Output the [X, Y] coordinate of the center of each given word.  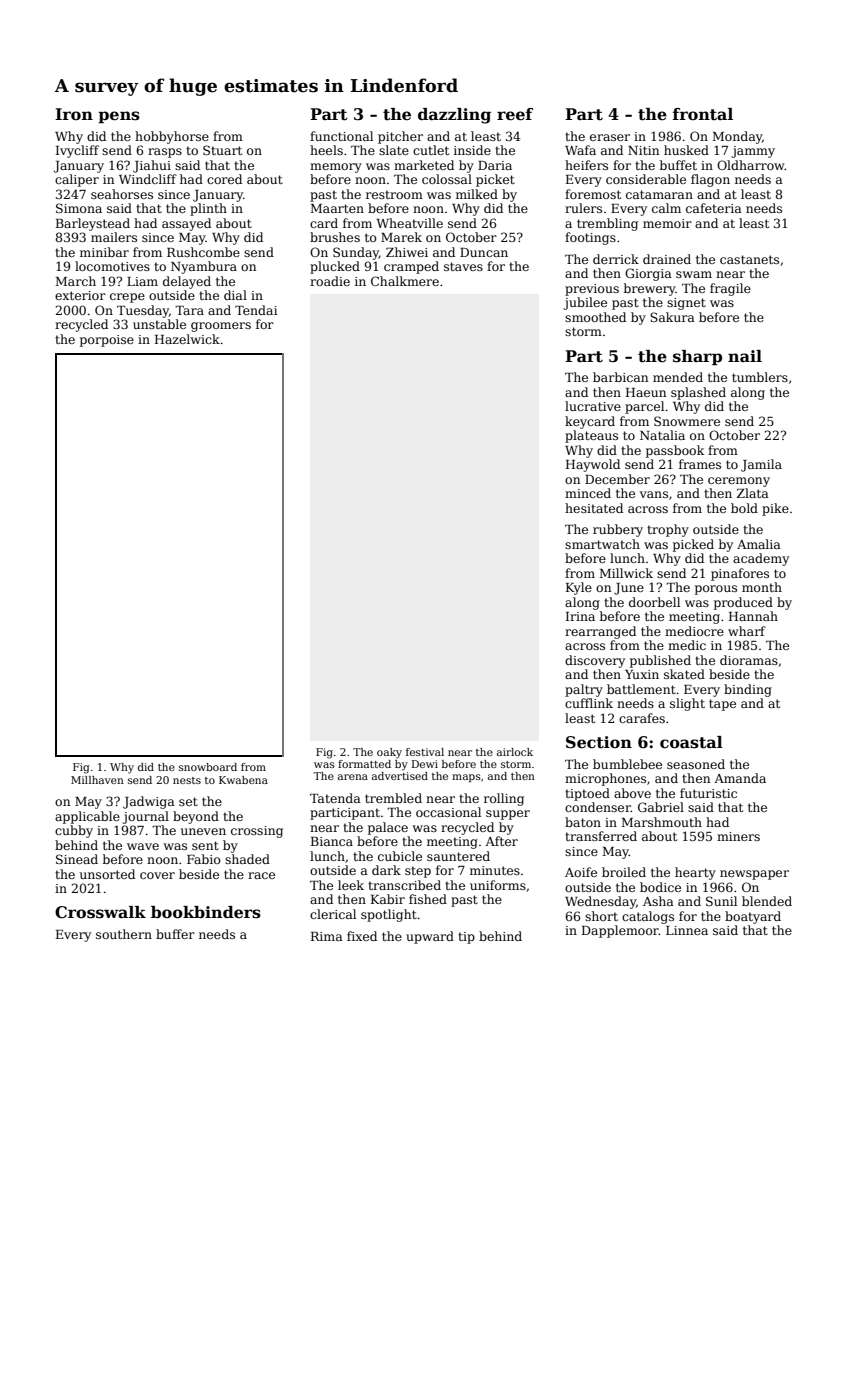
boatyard [753, 917]
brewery [650, 289]
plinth [208, 209]
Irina [580, 616]
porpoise [107, 341]
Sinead [77, 859]
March [76, 281]
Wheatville [409, 223]
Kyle [579, 588]
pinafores [740, 574]
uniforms [498, 885]
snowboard [208, 767]
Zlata [753, 493]
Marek [401, 237]
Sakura [672, 317]
